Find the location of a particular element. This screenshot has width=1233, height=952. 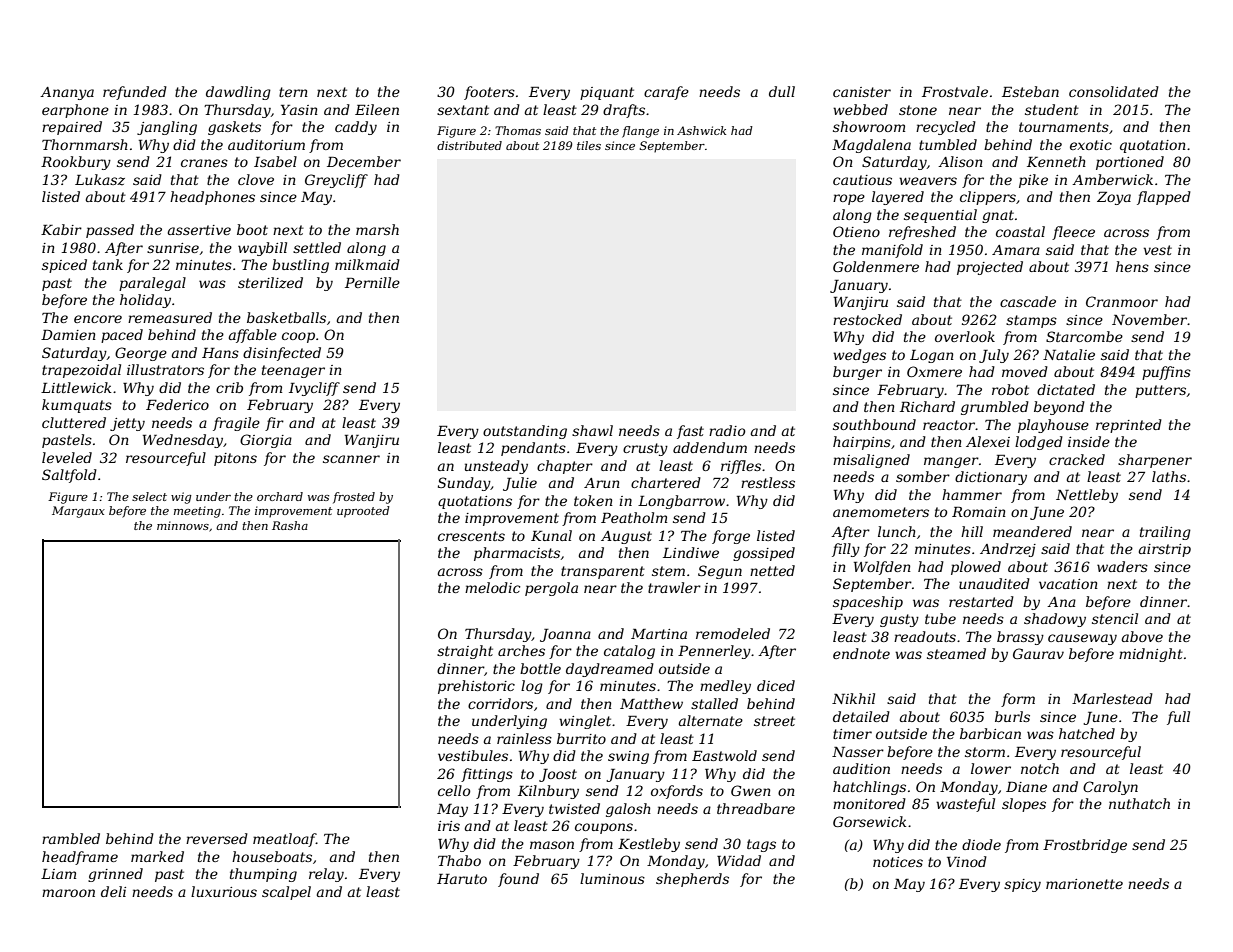

dawdling is located at coordinates (238, 93).
